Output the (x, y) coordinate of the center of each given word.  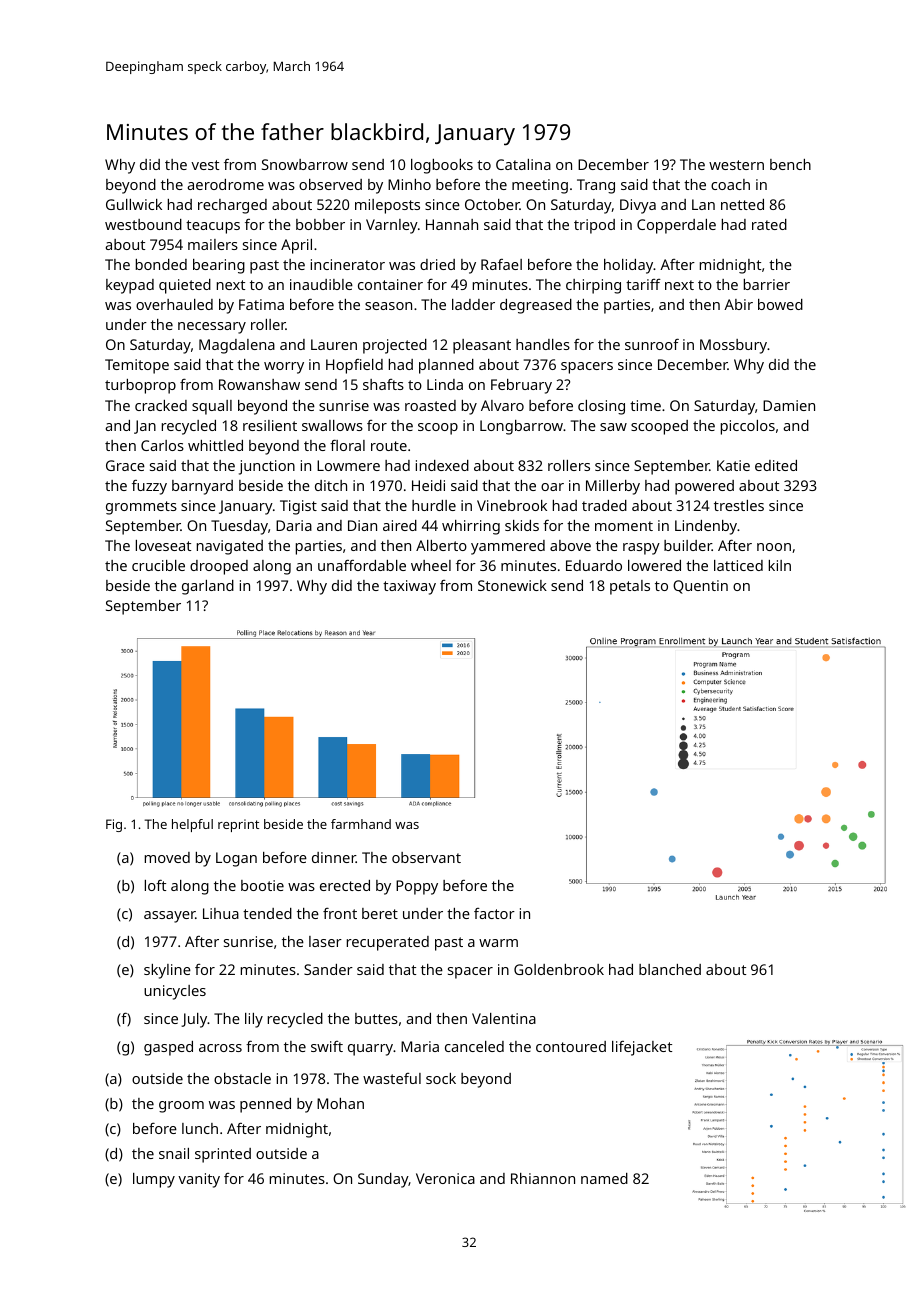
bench (790, 164)
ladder (473, 304)
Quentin (700, 587)
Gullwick (134, 204)
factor (494, 913)
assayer (169, 917)
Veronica (445, 1178)
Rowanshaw (259, 384)
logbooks (442, 166)
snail (174, 1153)
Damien (789, 405)
